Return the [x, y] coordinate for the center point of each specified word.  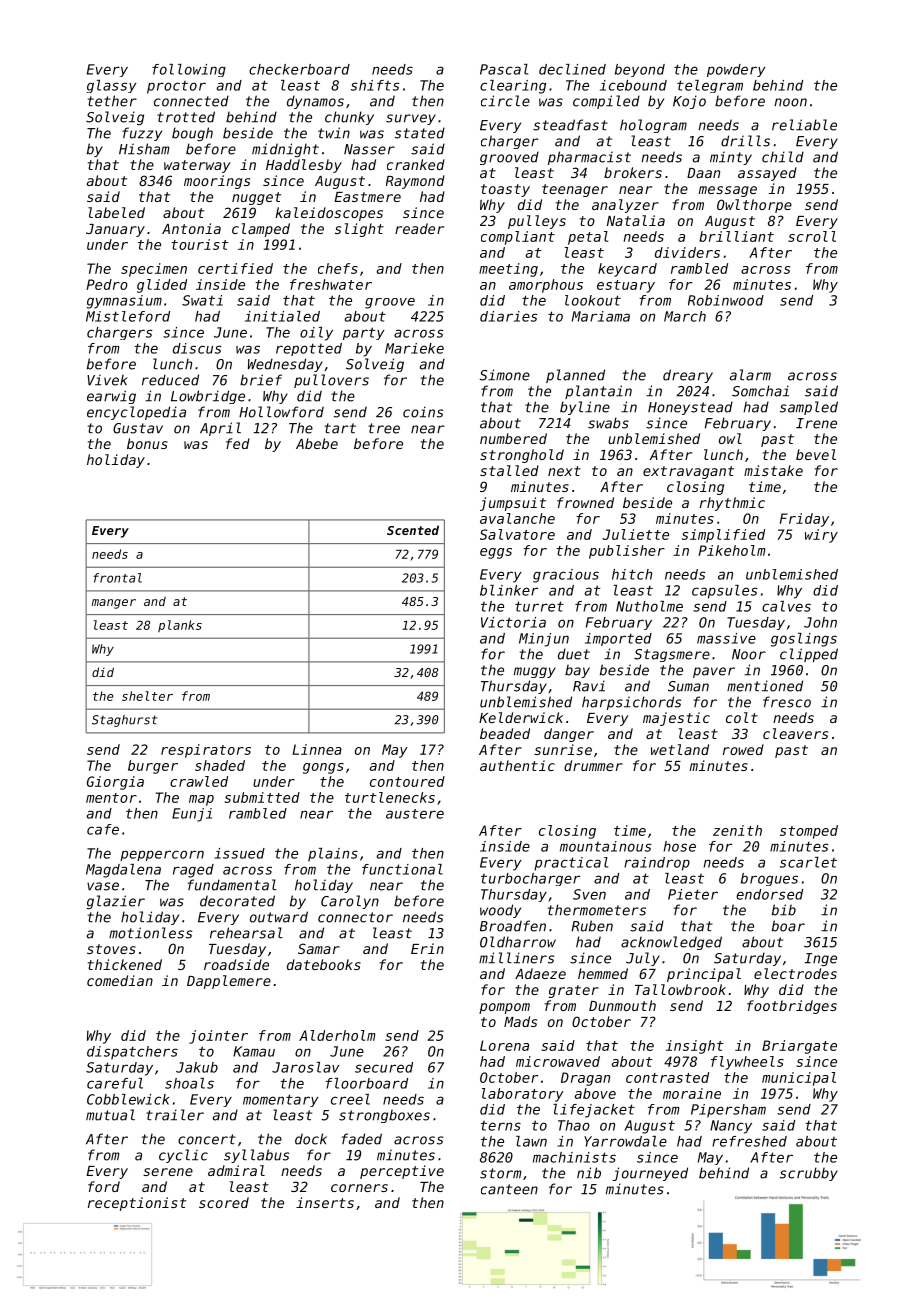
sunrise [563, 749]
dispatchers [132, 1053]
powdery [736, 70]
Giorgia [115, 783]
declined [572, 69]
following [189, 70]
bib [784, 910]
